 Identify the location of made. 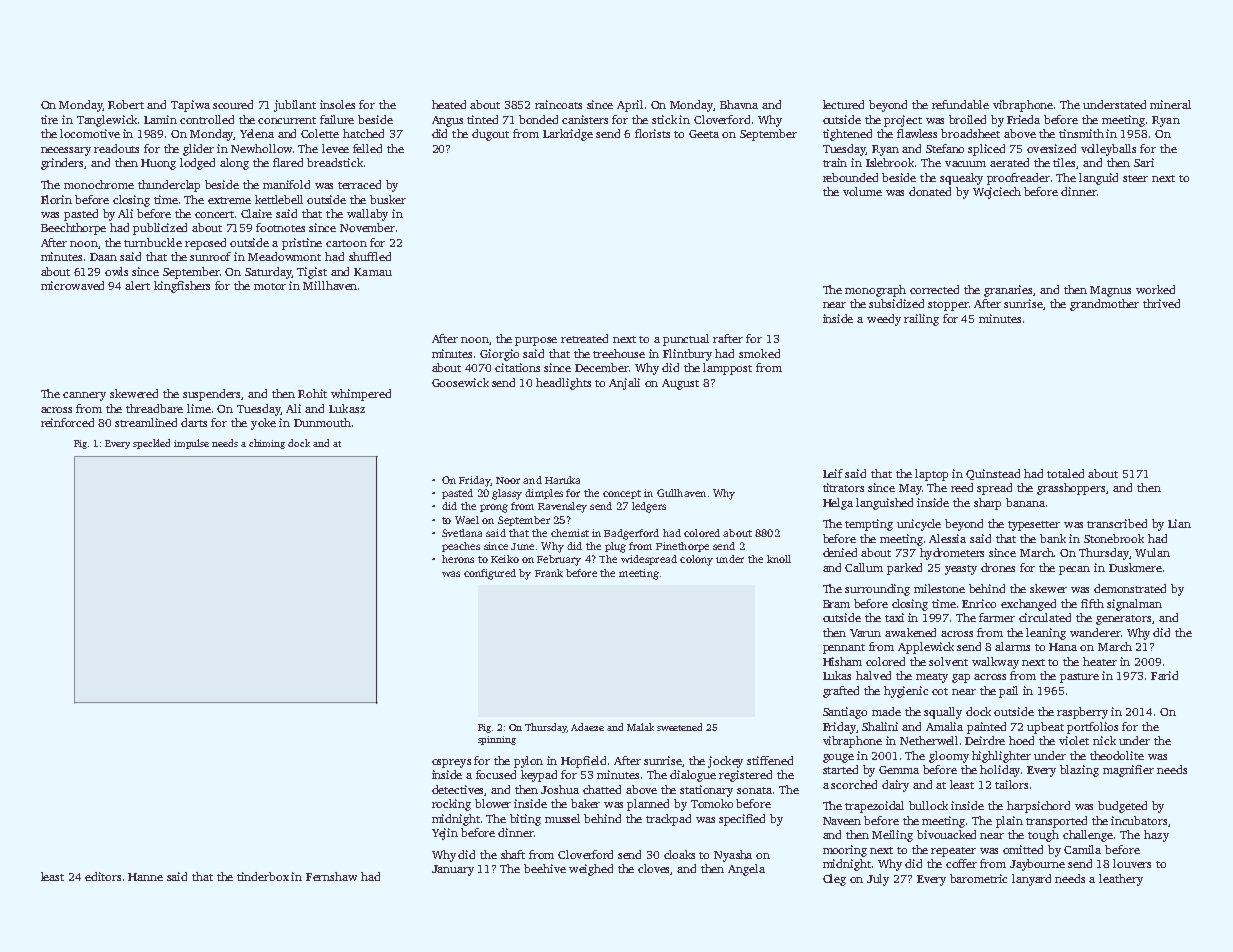
(886, 711).
